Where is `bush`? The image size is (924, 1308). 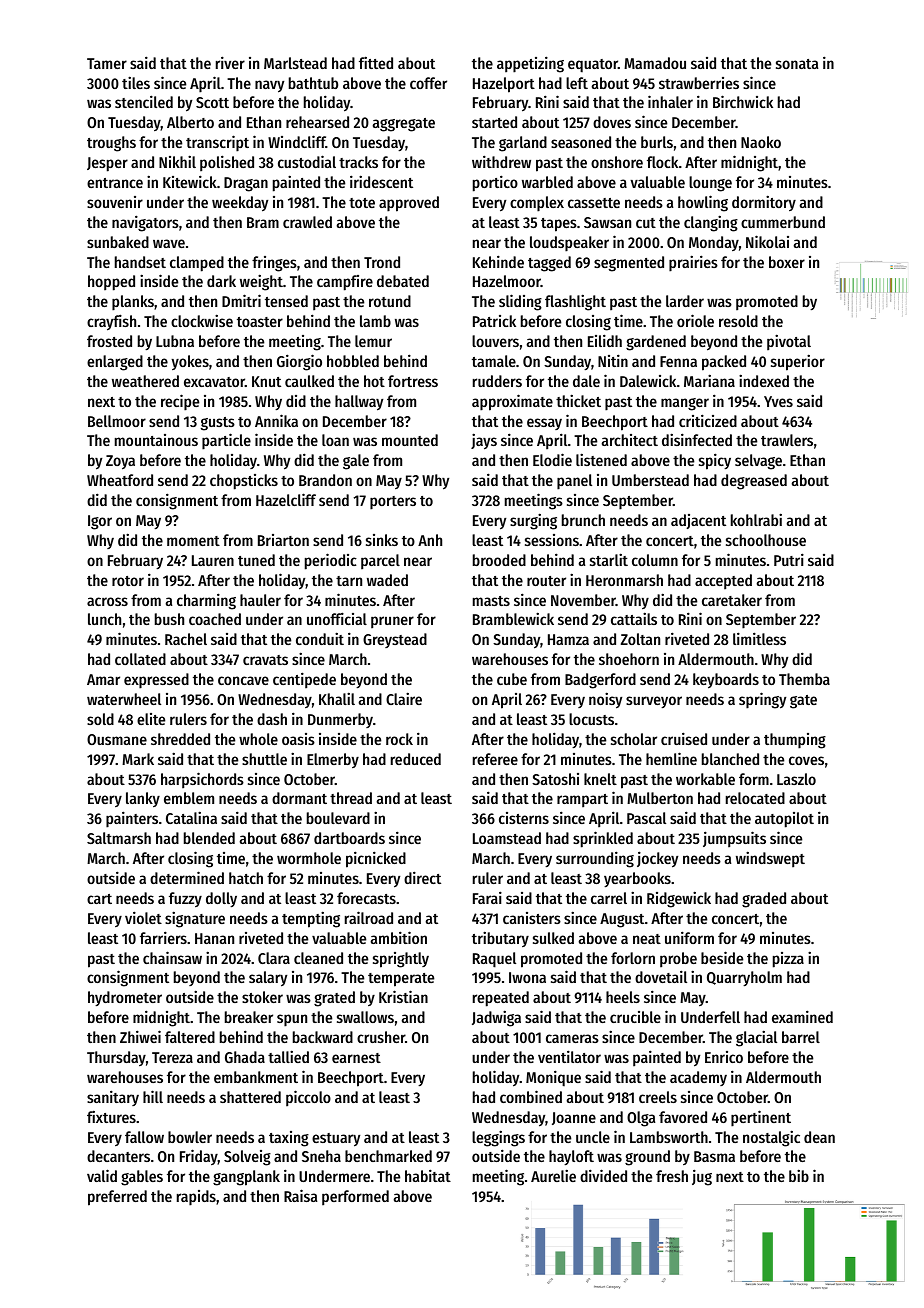 bush is located at coordinates (169, 619).
